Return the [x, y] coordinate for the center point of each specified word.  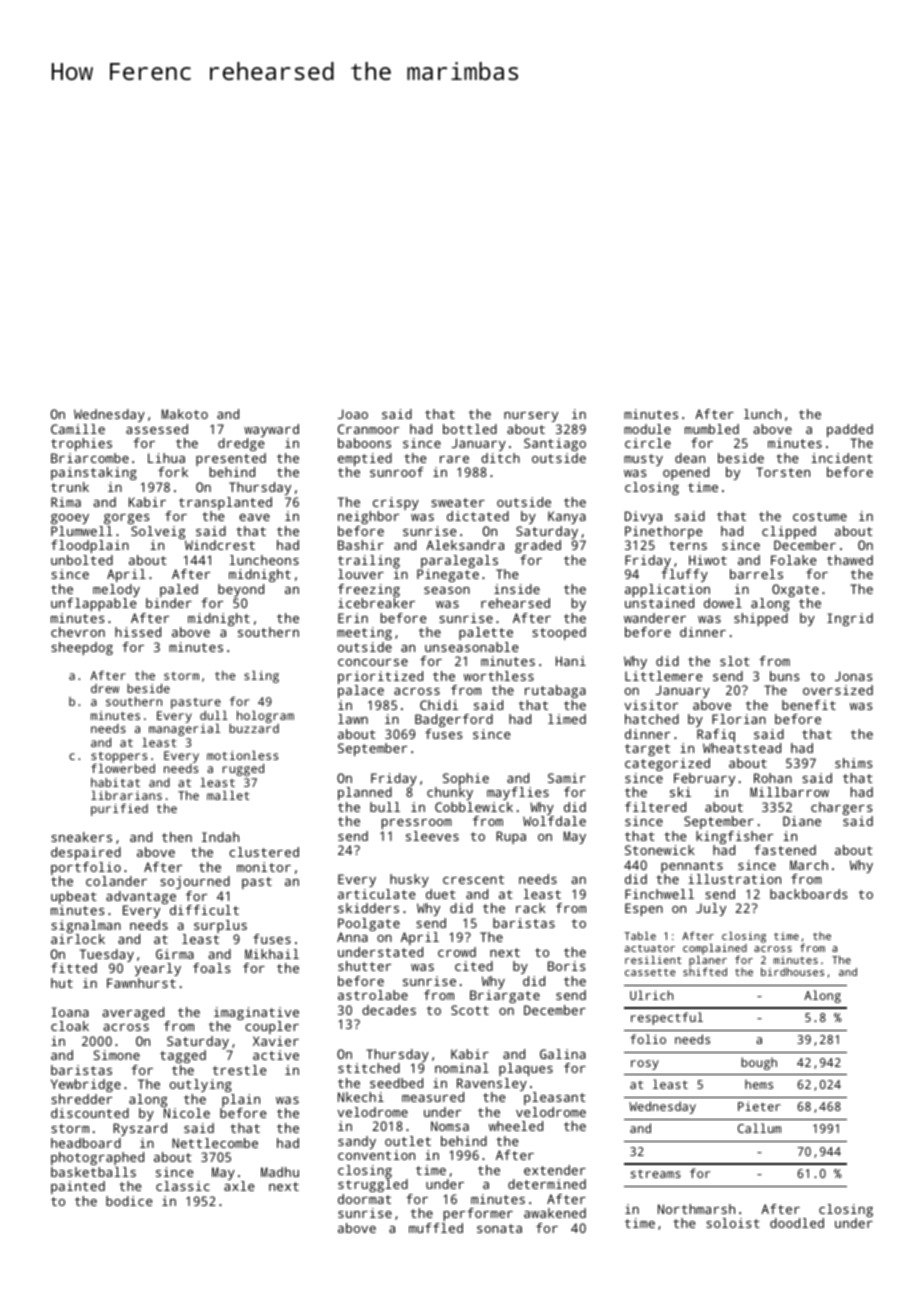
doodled [797, 1223]
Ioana [70, 1012]
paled [179, 590]
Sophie [466, 779]
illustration [734, 879]
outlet [408, 1141]
